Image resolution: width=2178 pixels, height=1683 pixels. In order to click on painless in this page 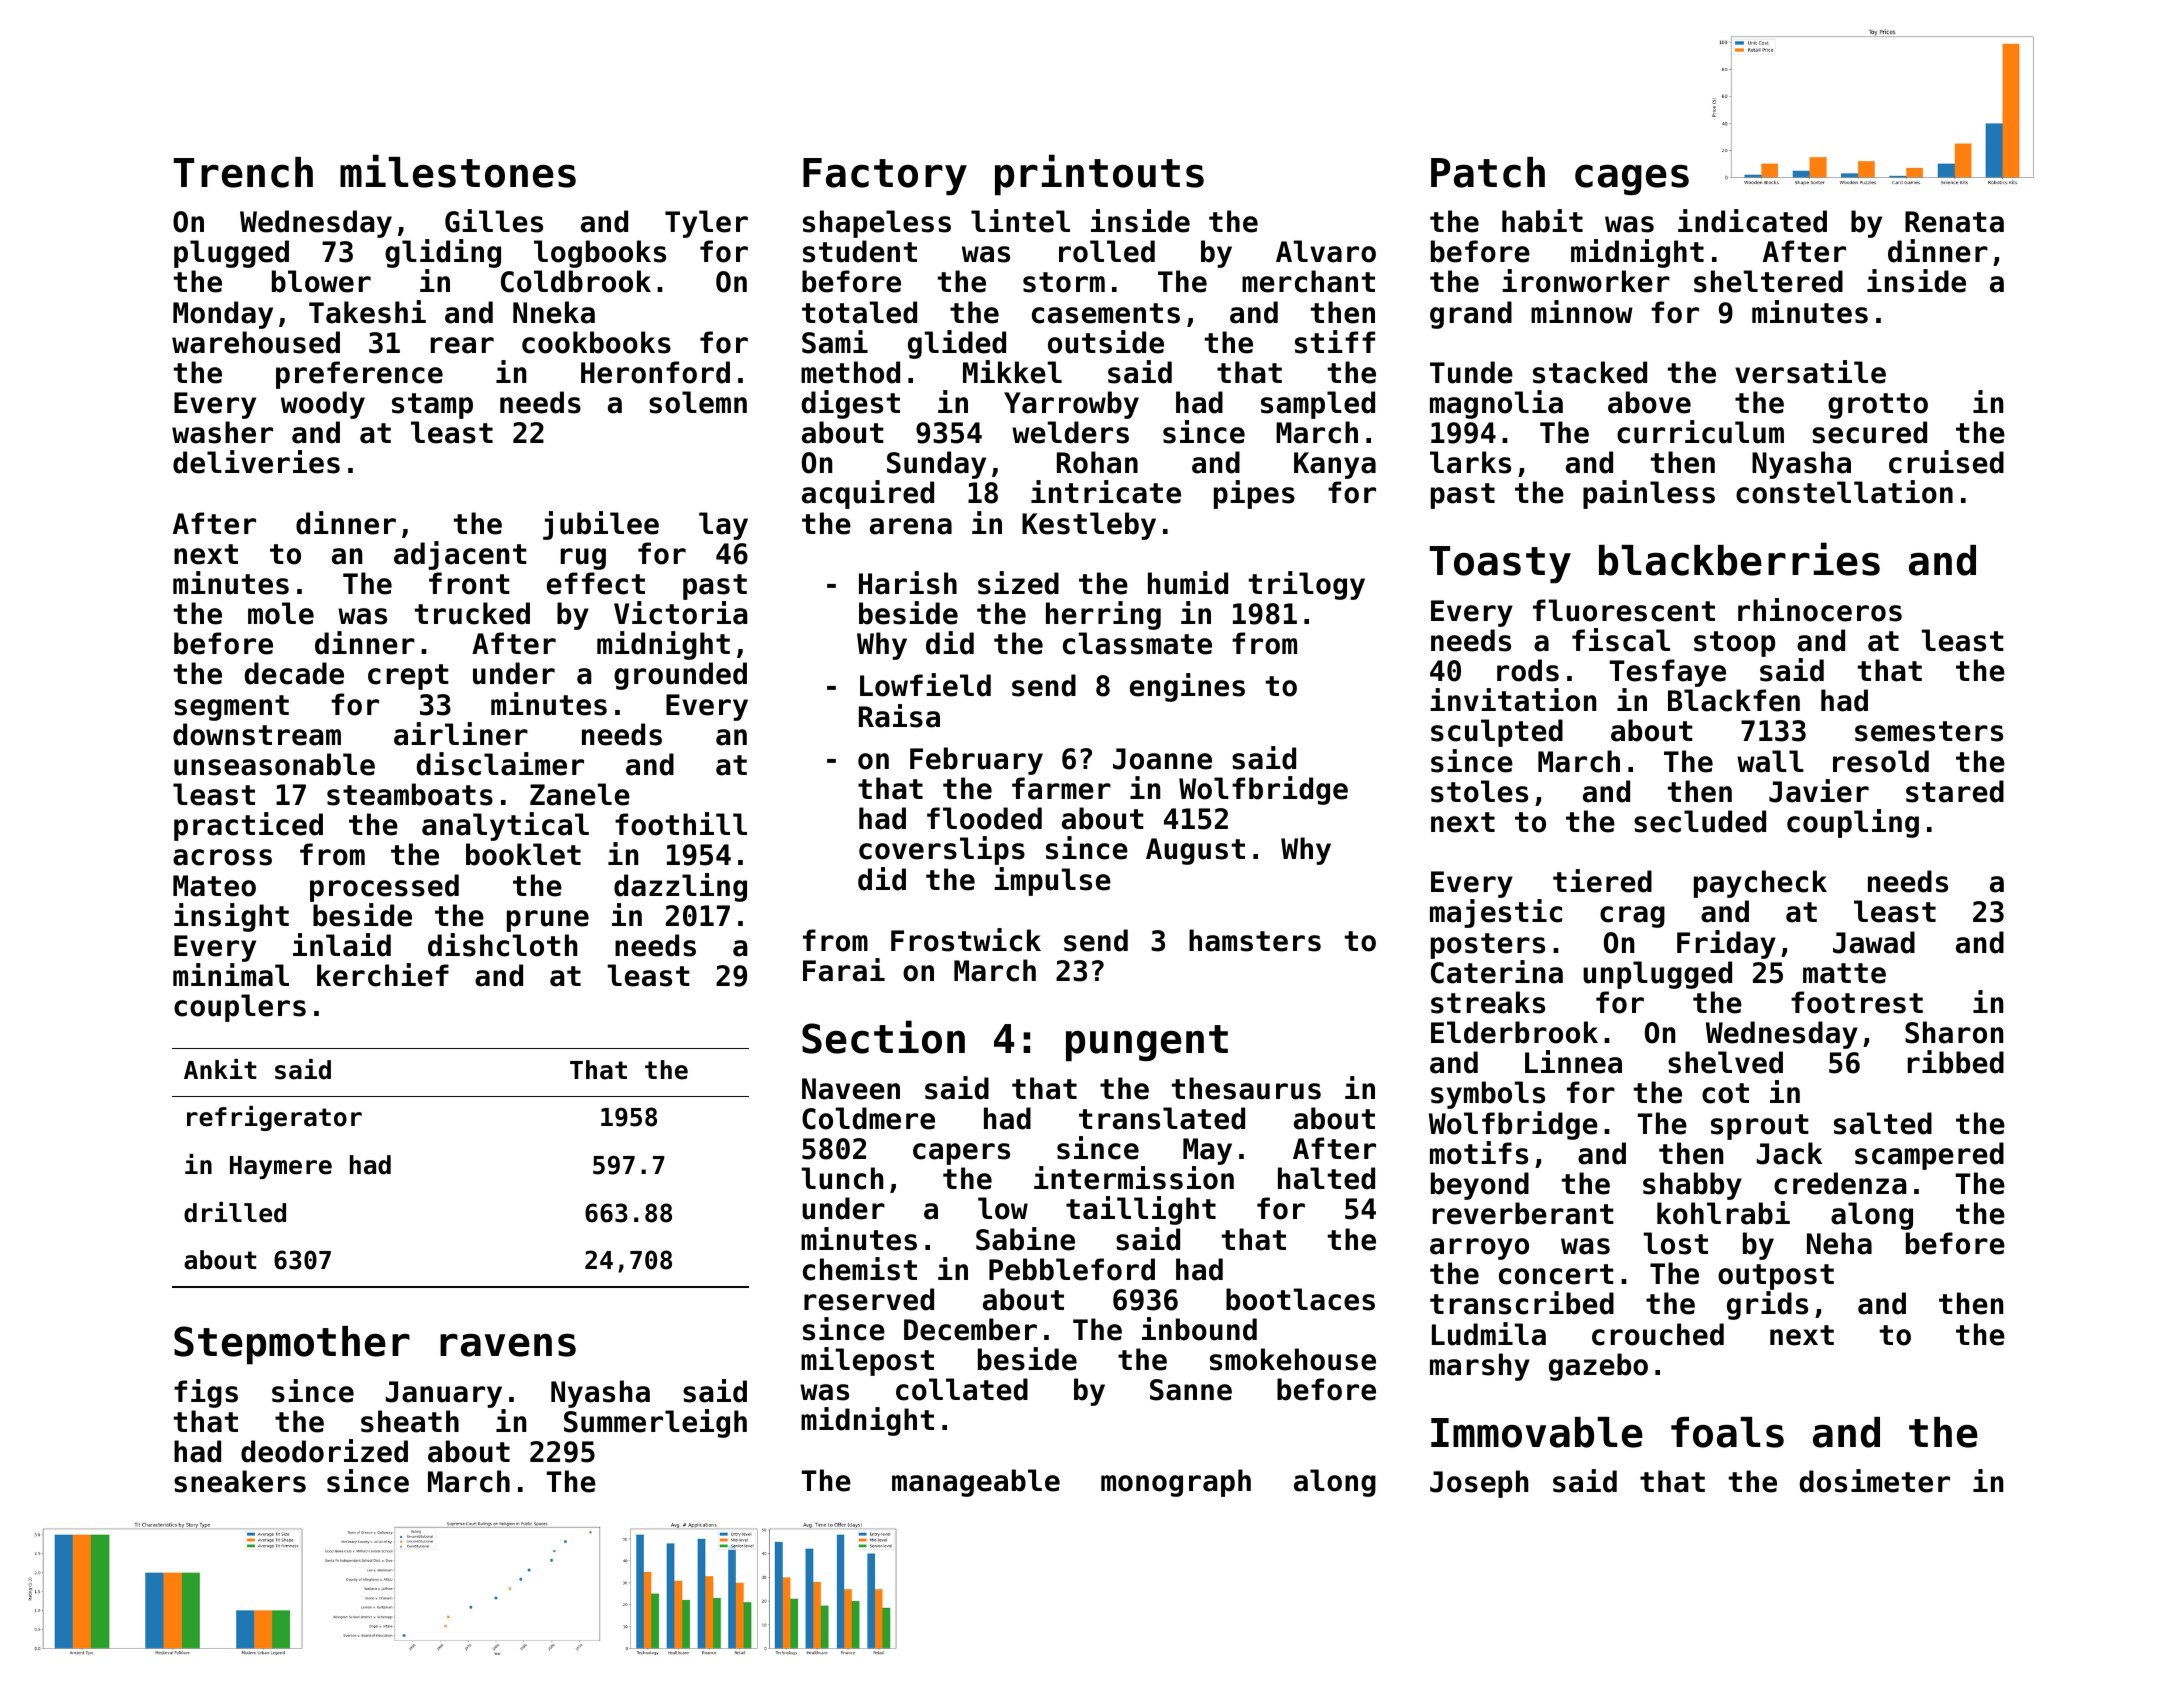, I will do `click(1649, 494)`.
